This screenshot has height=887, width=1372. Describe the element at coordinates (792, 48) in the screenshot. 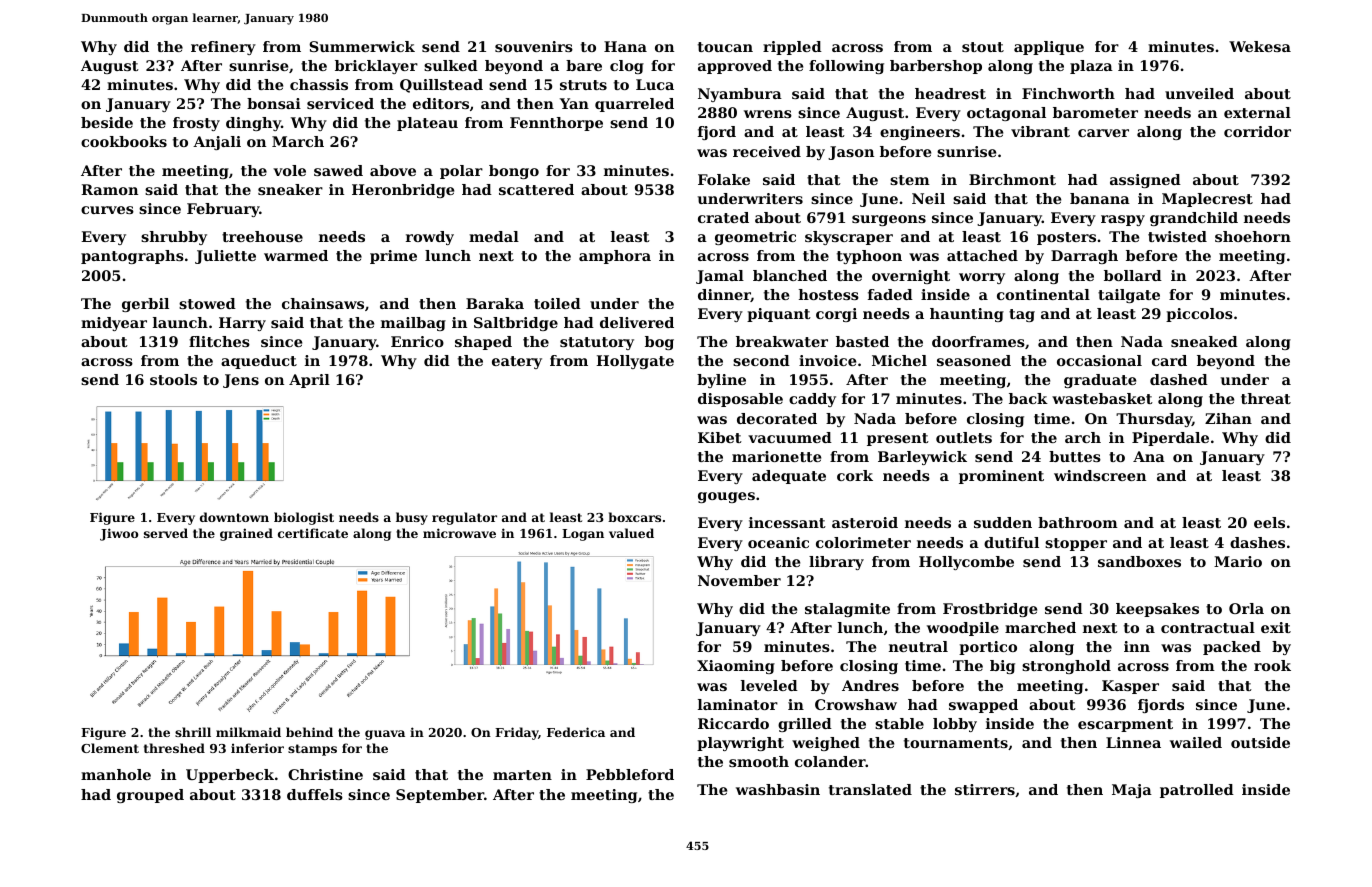

I see `rippled` at that location.
